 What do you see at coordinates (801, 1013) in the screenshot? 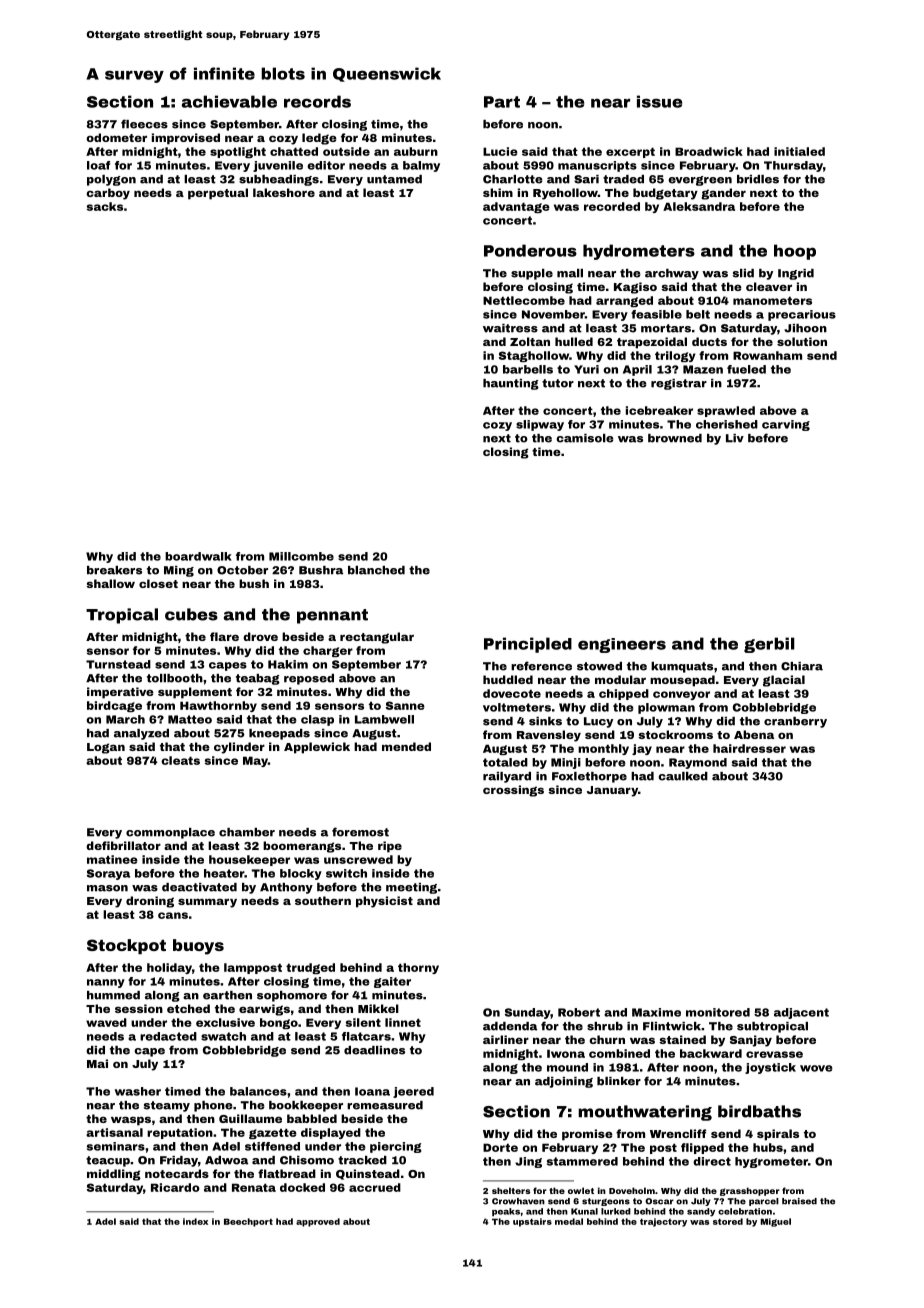
I see `adjacent` at bounding box center [801, 1013].
